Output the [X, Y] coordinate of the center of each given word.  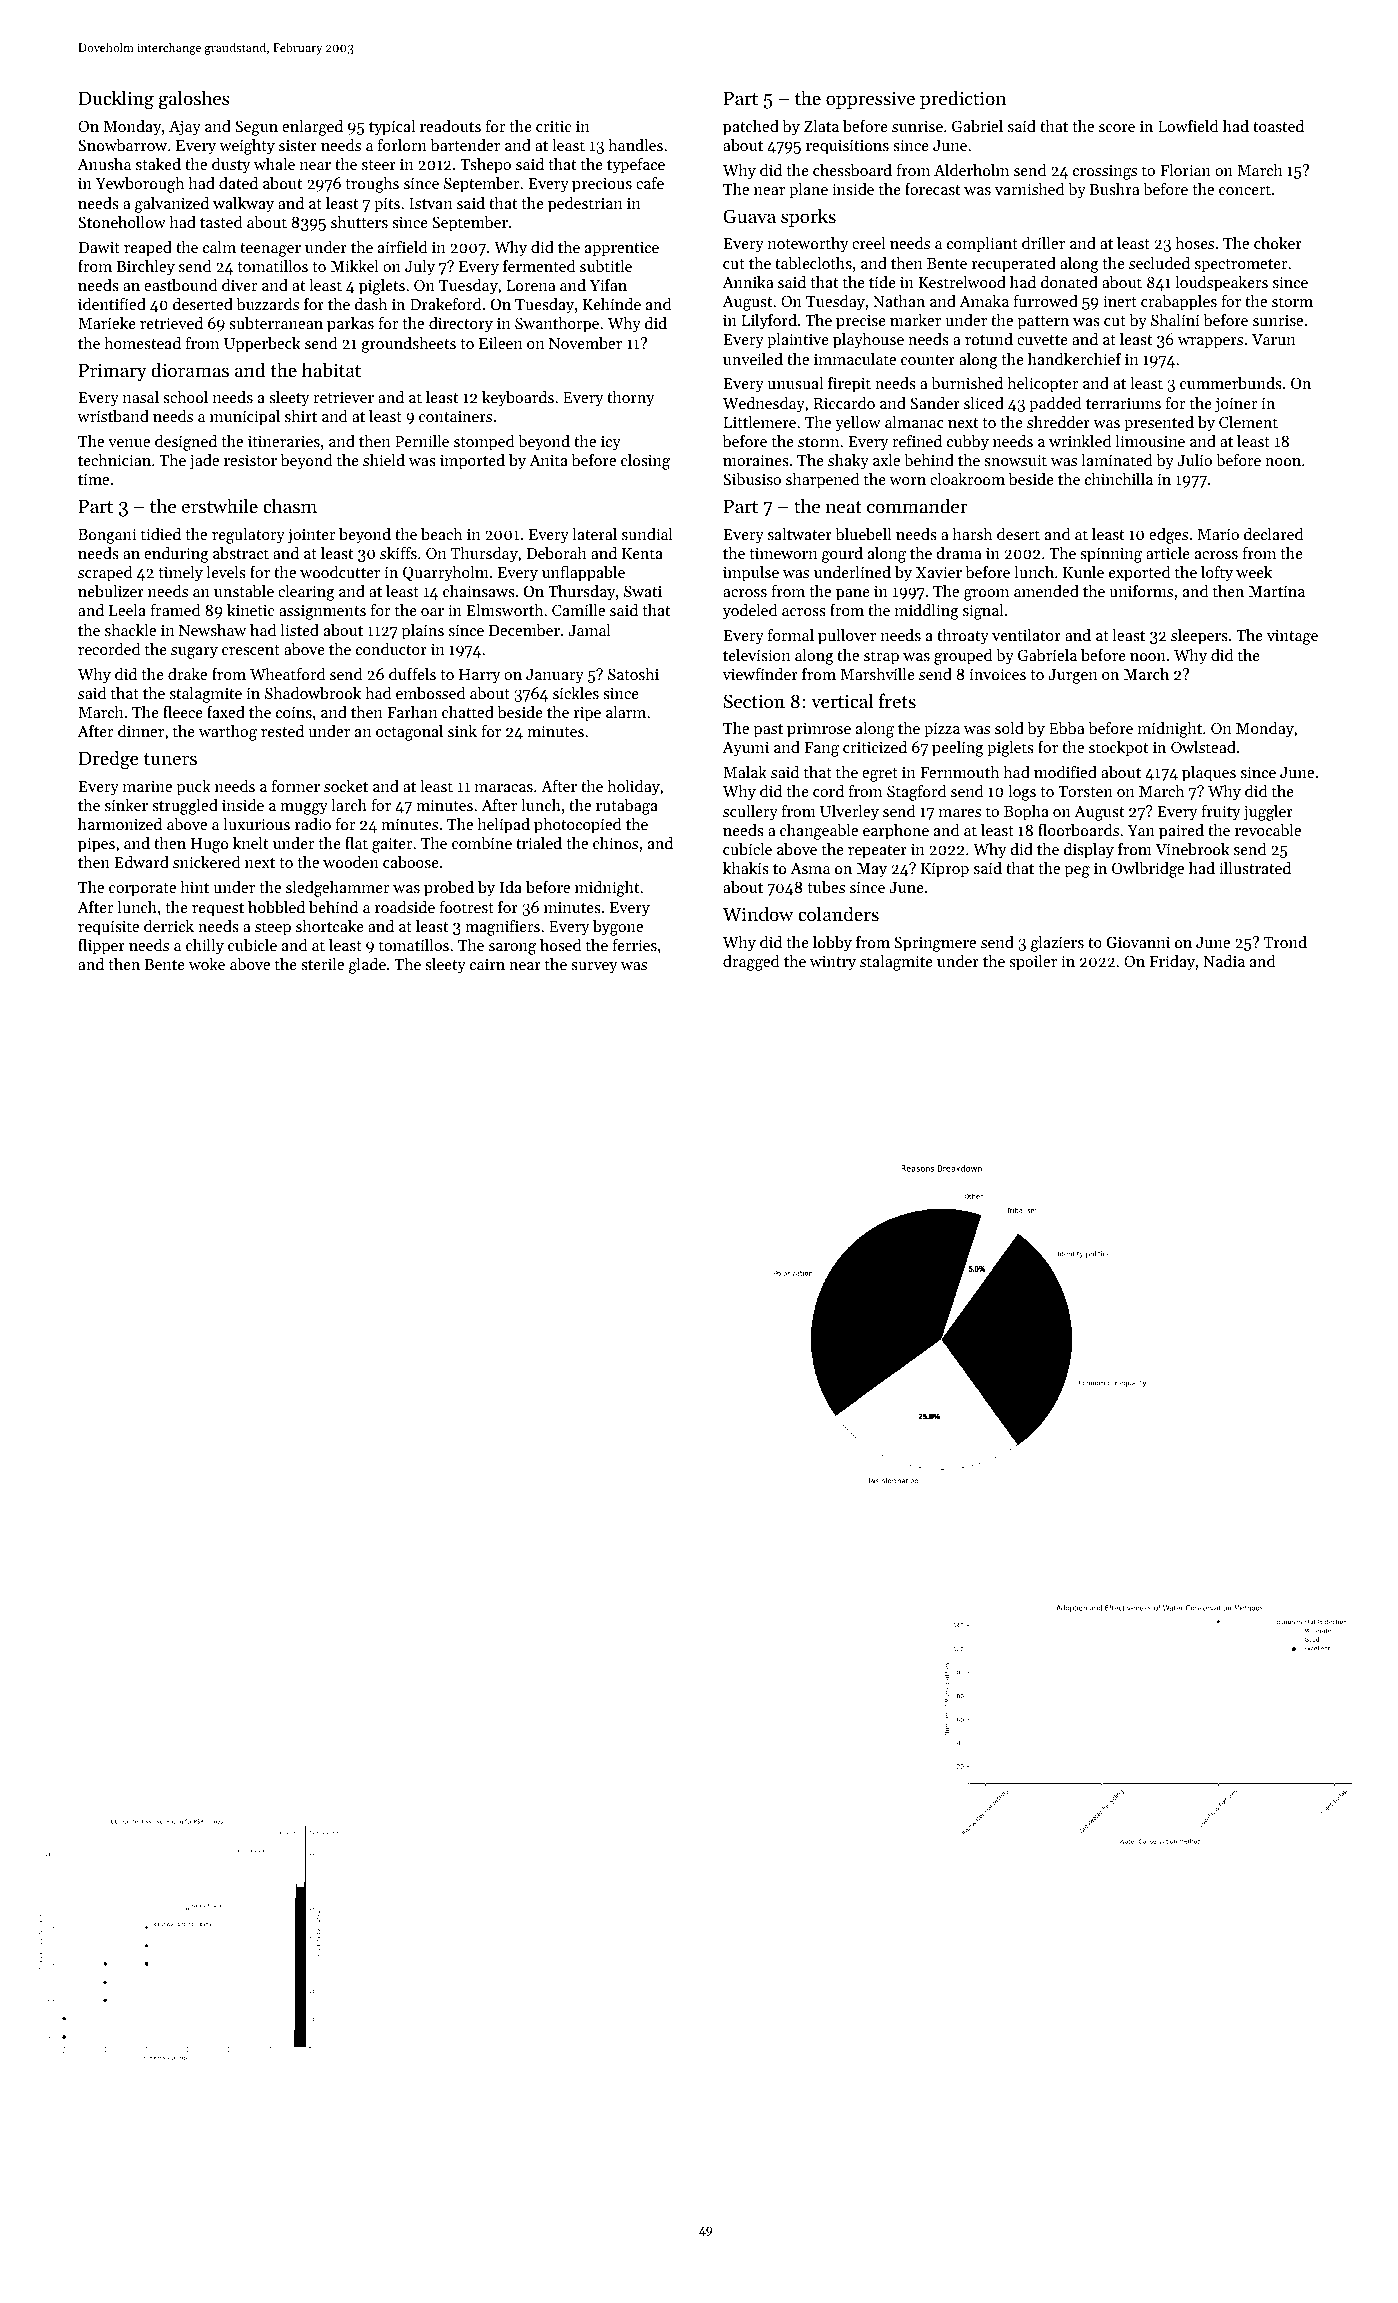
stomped [484, 443]
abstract [241, 553]
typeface [636, 165]
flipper [101, 947]
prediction [963, 99]
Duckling [116, 100]
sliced [984, 403]
